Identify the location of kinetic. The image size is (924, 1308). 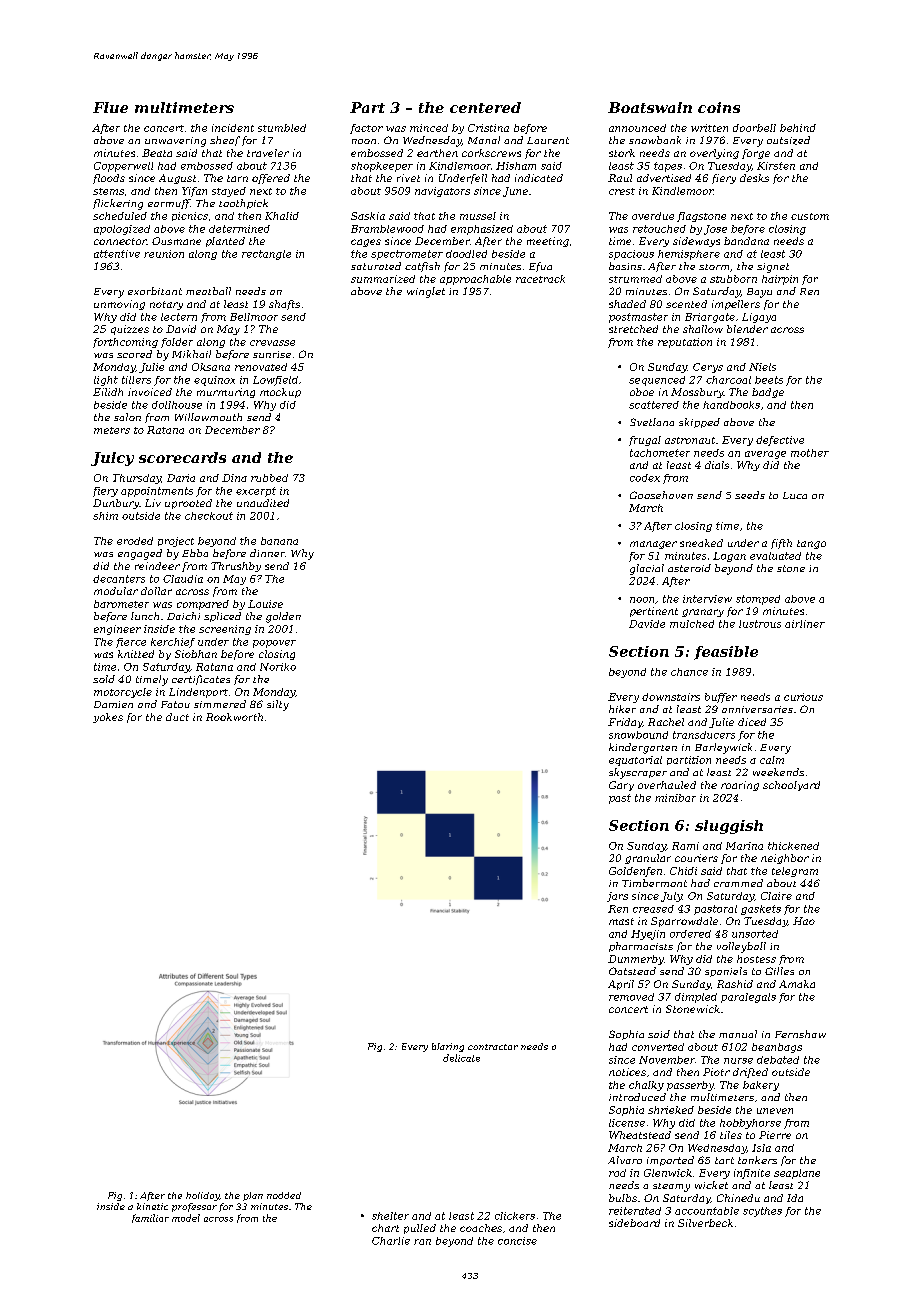
(152, 1206).
